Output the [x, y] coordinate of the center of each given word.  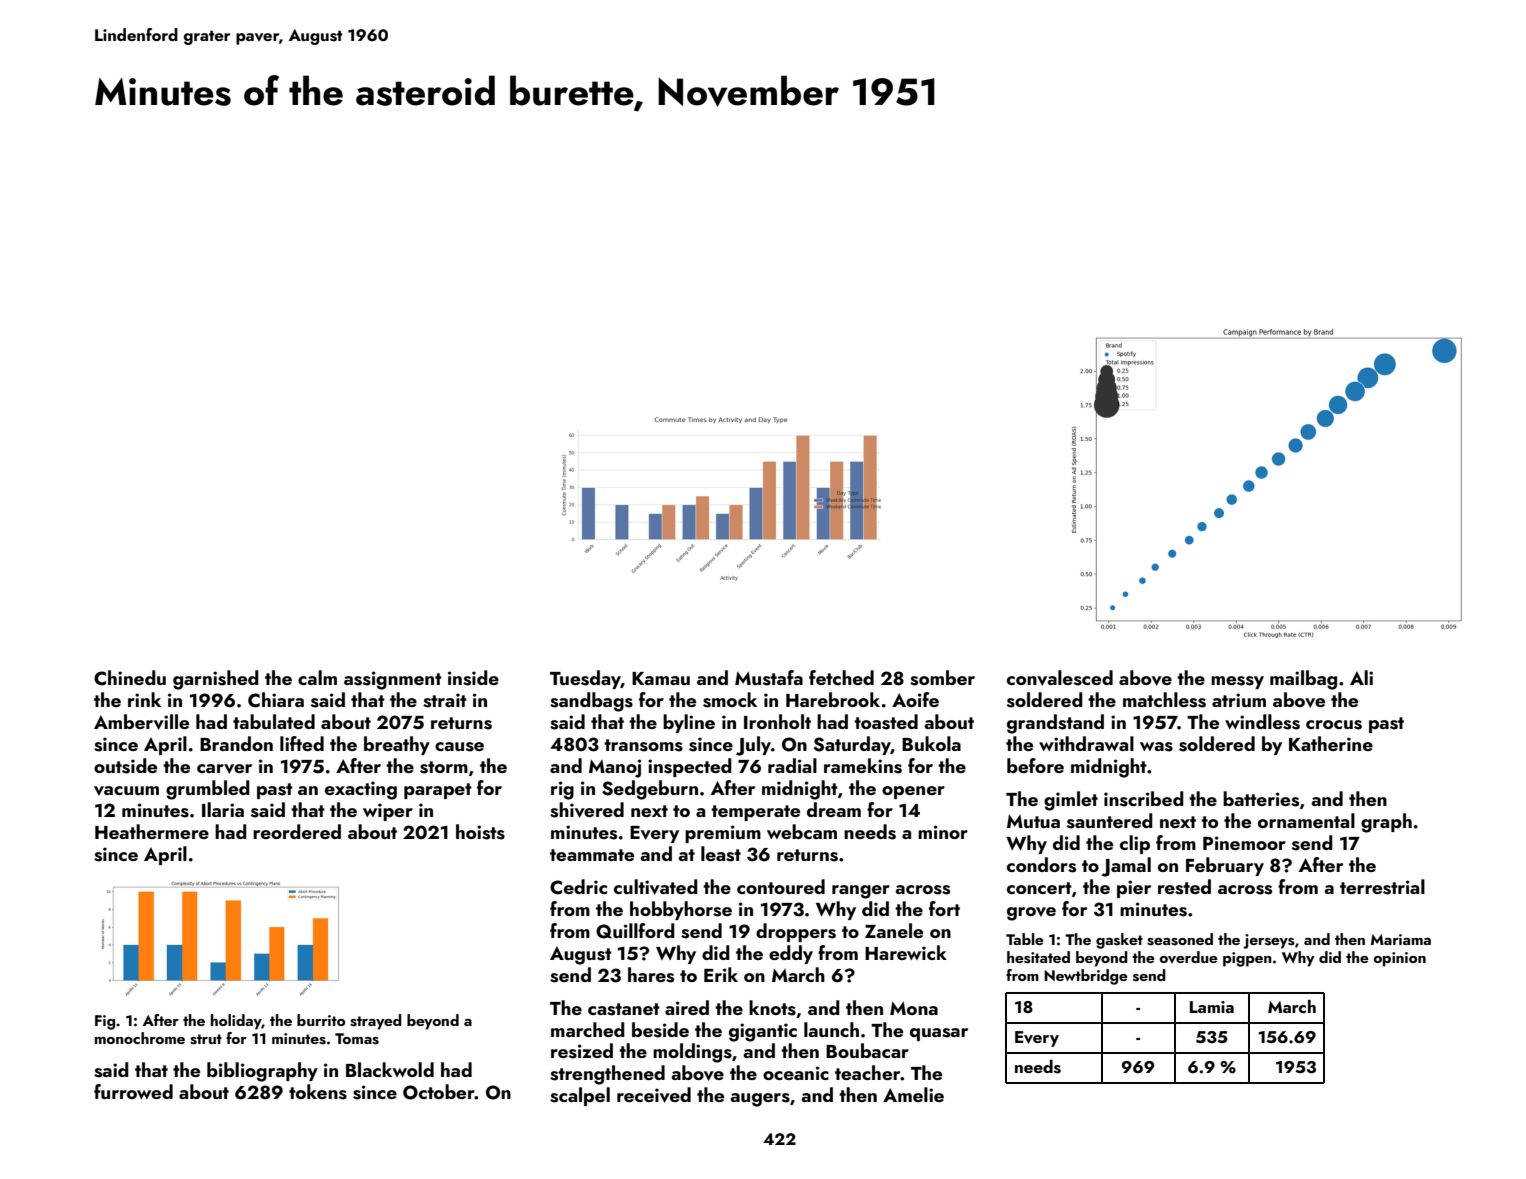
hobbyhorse [681, 910]
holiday [236, 1022]
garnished [216, 680]
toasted [886, 722]
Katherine [1331, 743]
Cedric [578, 887]
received [654, 1095]
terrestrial [1382, 887]
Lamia [1212, 1007]
